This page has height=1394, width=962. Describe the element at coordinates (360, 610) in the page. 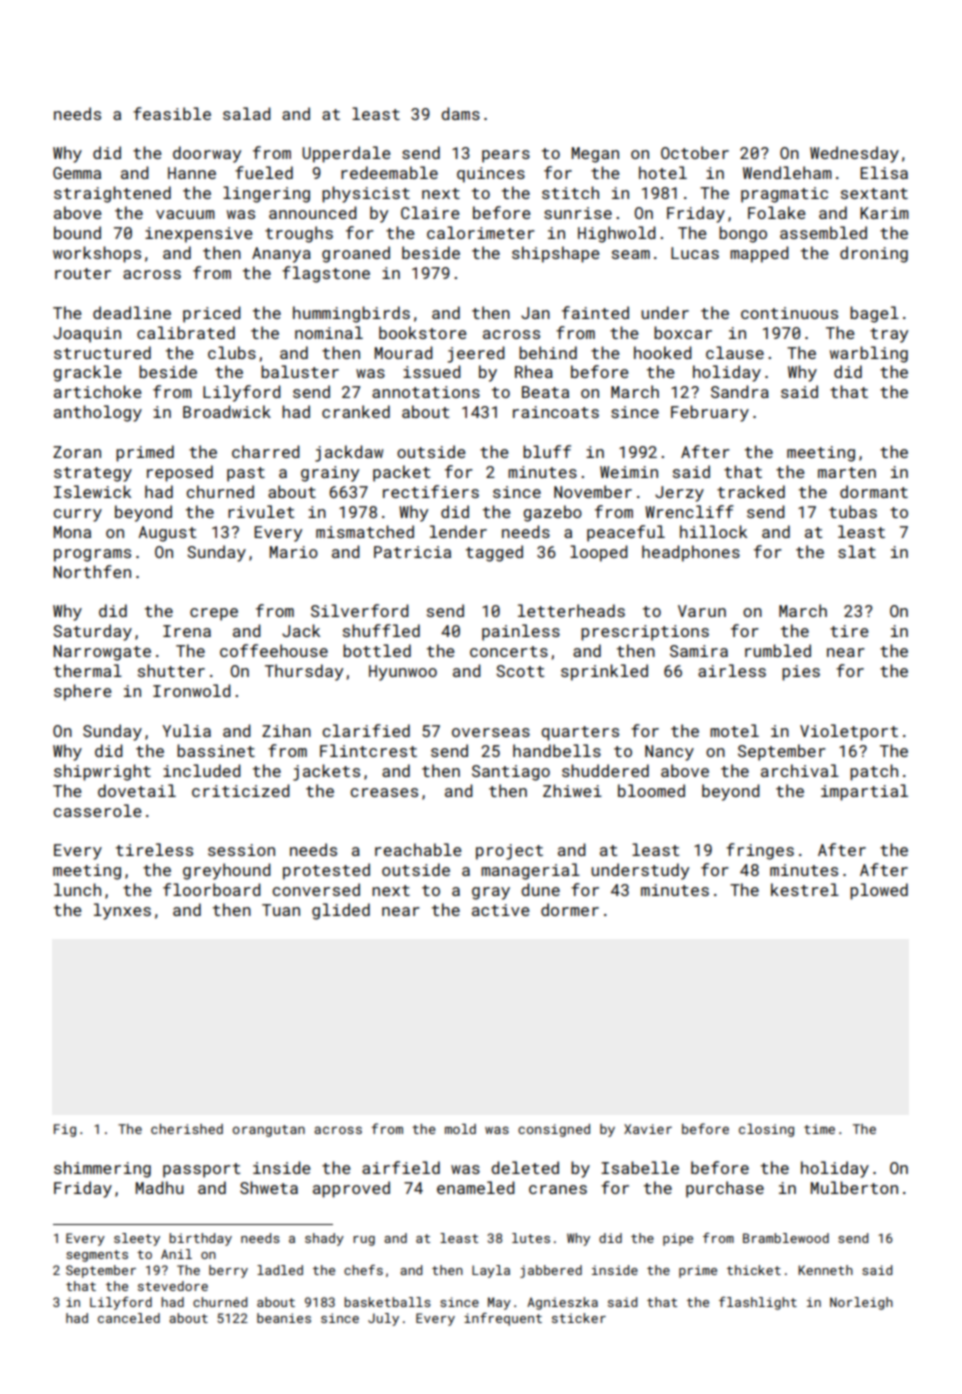

I see `Silverford` at that location.
